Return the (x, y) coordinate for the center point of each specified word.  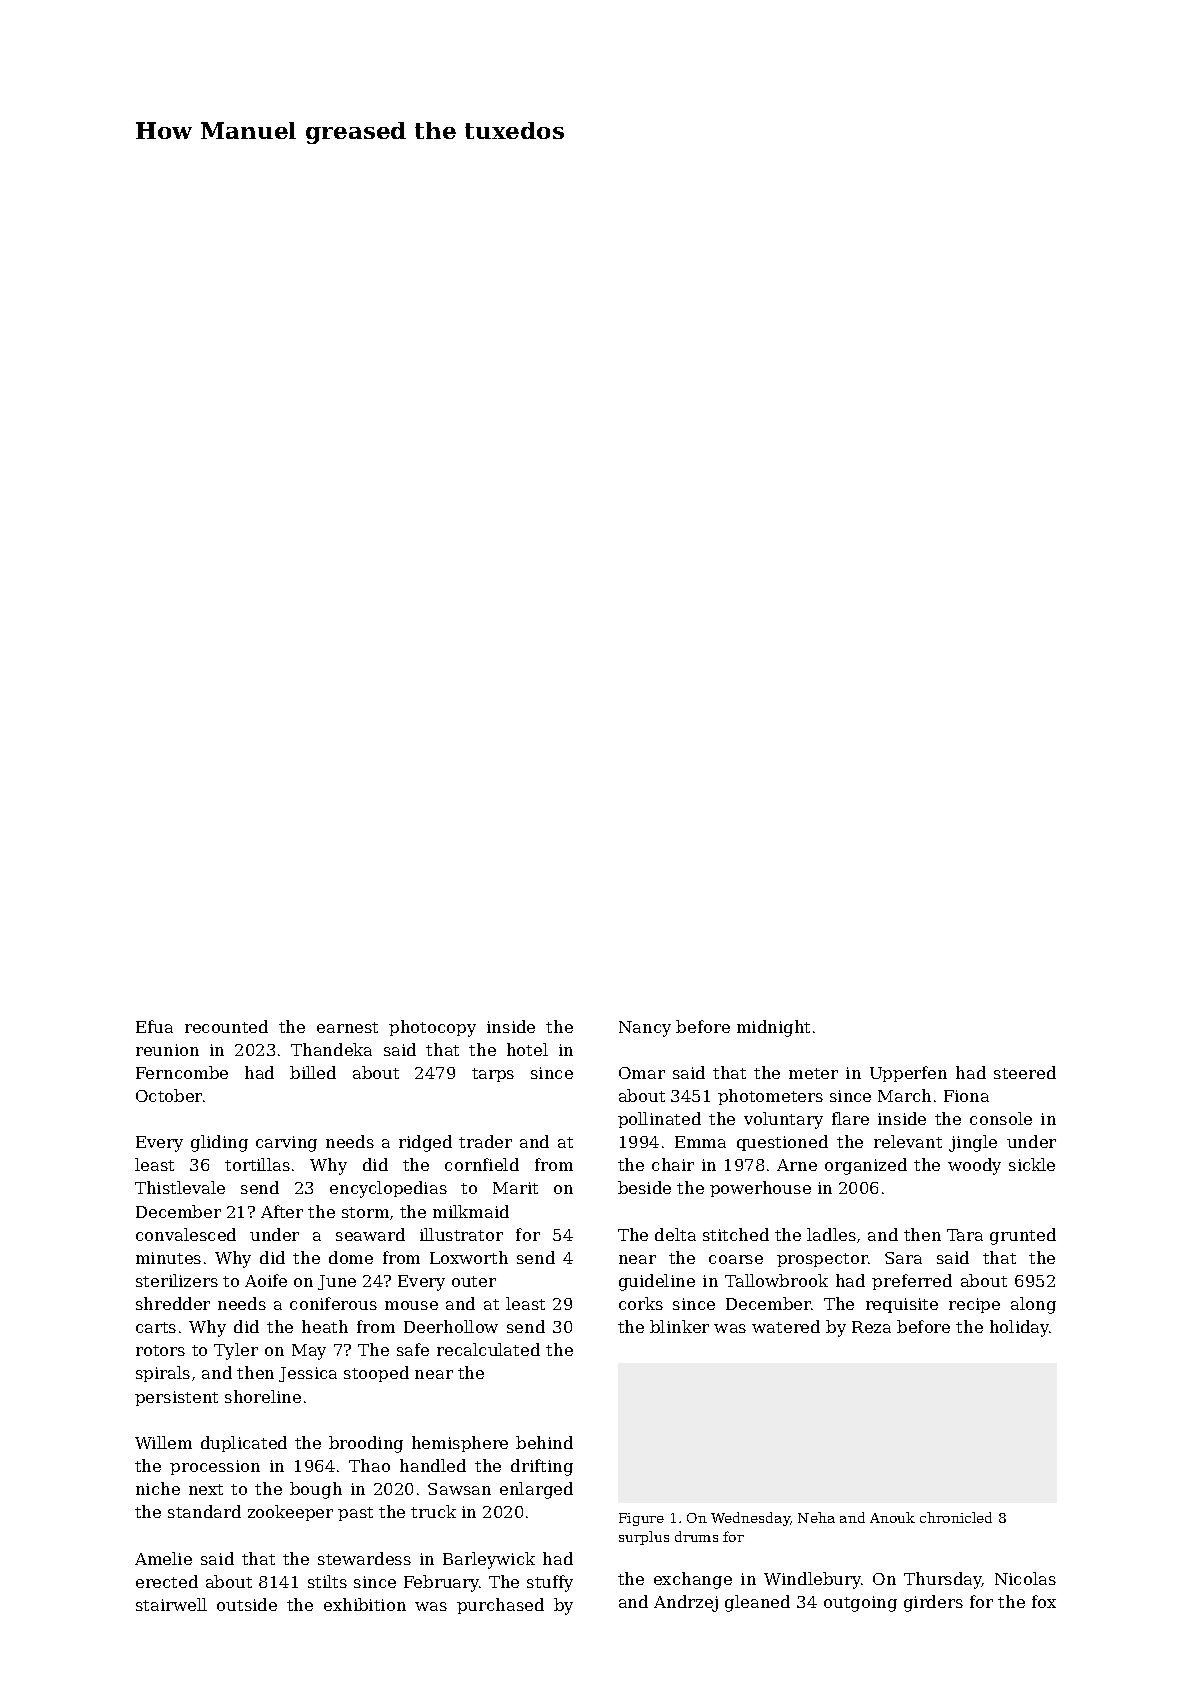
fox (1044, 1601)
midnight (773, 1028)
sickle (1032, 1164)
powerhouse (760, 1189)
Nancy (645, 1029)
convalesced (186, 1234)
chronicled (956, 1517)
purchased (500, 1606)
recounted (226, 1026)
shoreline (263, 1396)
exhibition (365, 1604)
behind (544, 1442)
